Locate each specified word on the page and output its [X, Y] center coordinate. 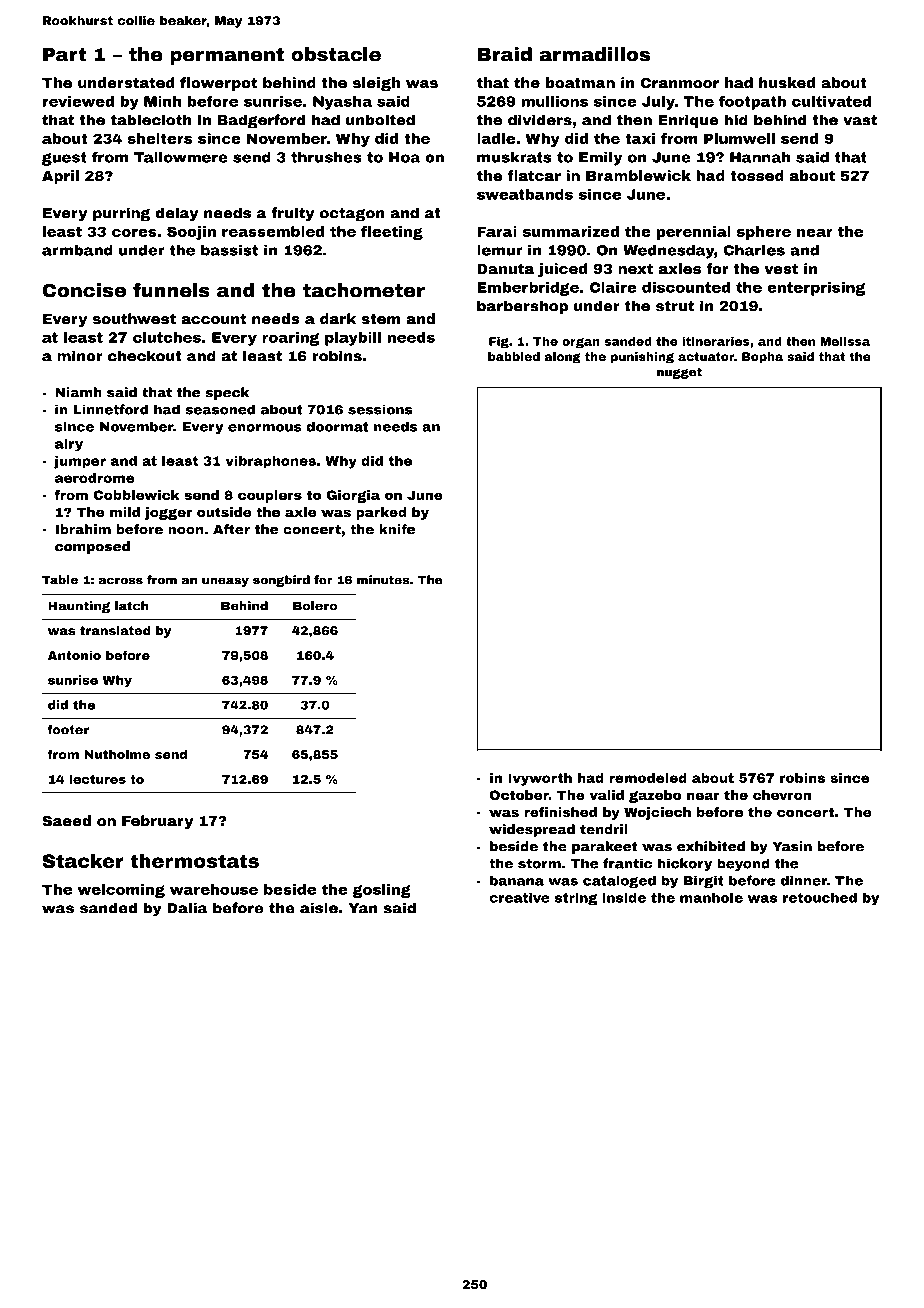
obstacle [336, 54]
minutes [383, 580]
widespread [532, 830]
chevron [782, 795]
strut [675, 306]
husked [787, 82]
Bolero [315, 606]
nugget [679, 373]
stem [381, 319]
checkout [145, 356]
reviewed [78, 101]
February [157, 822]
